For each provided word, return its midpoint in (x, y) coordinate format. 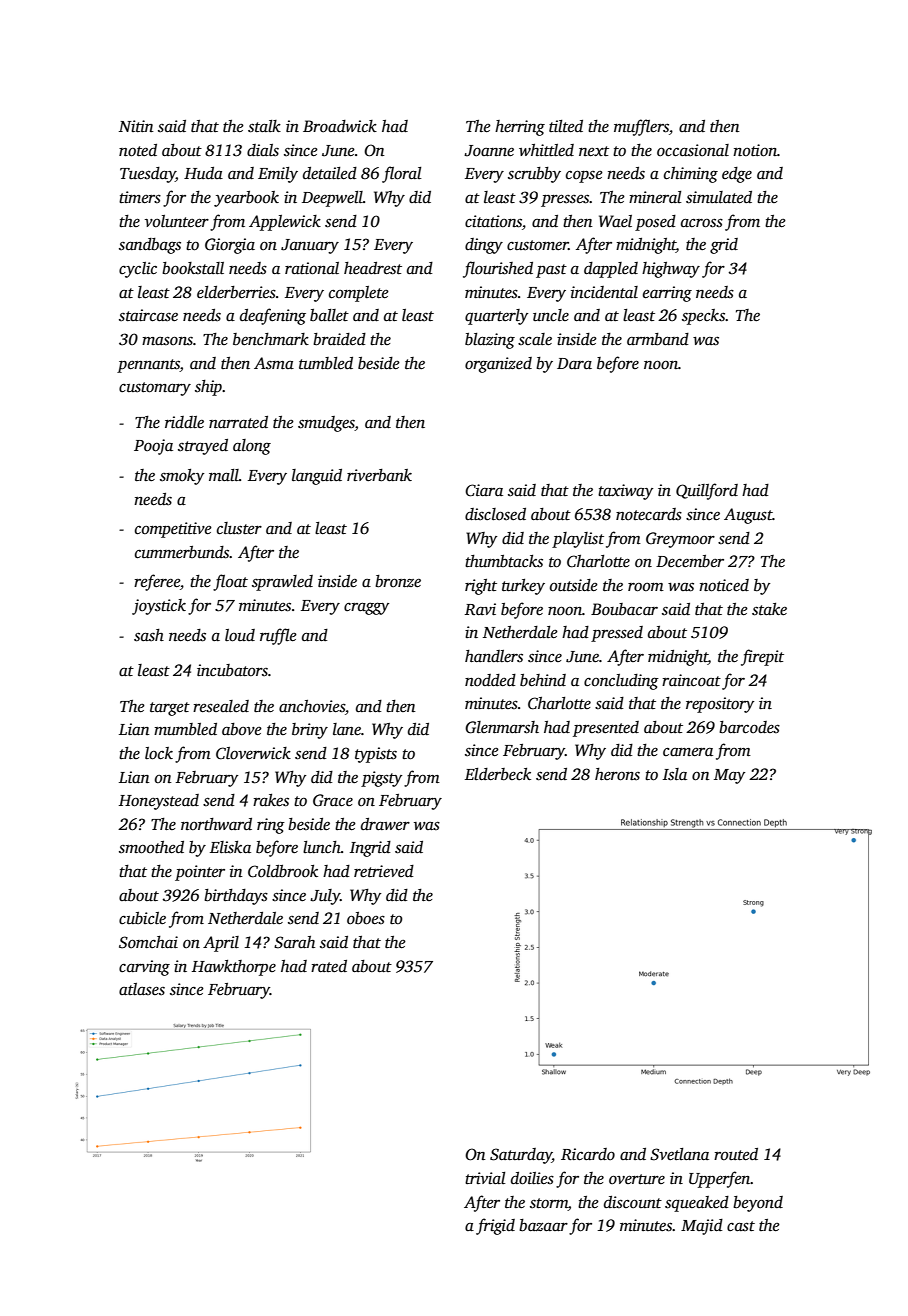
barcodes (749, 727)
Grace (333, 800)
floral (402, 174)
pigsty (381, 779)
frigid (495, 1226)
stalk (264, 126)
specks (703, 317)
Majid (702, 1227)
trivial (485, 1178)
